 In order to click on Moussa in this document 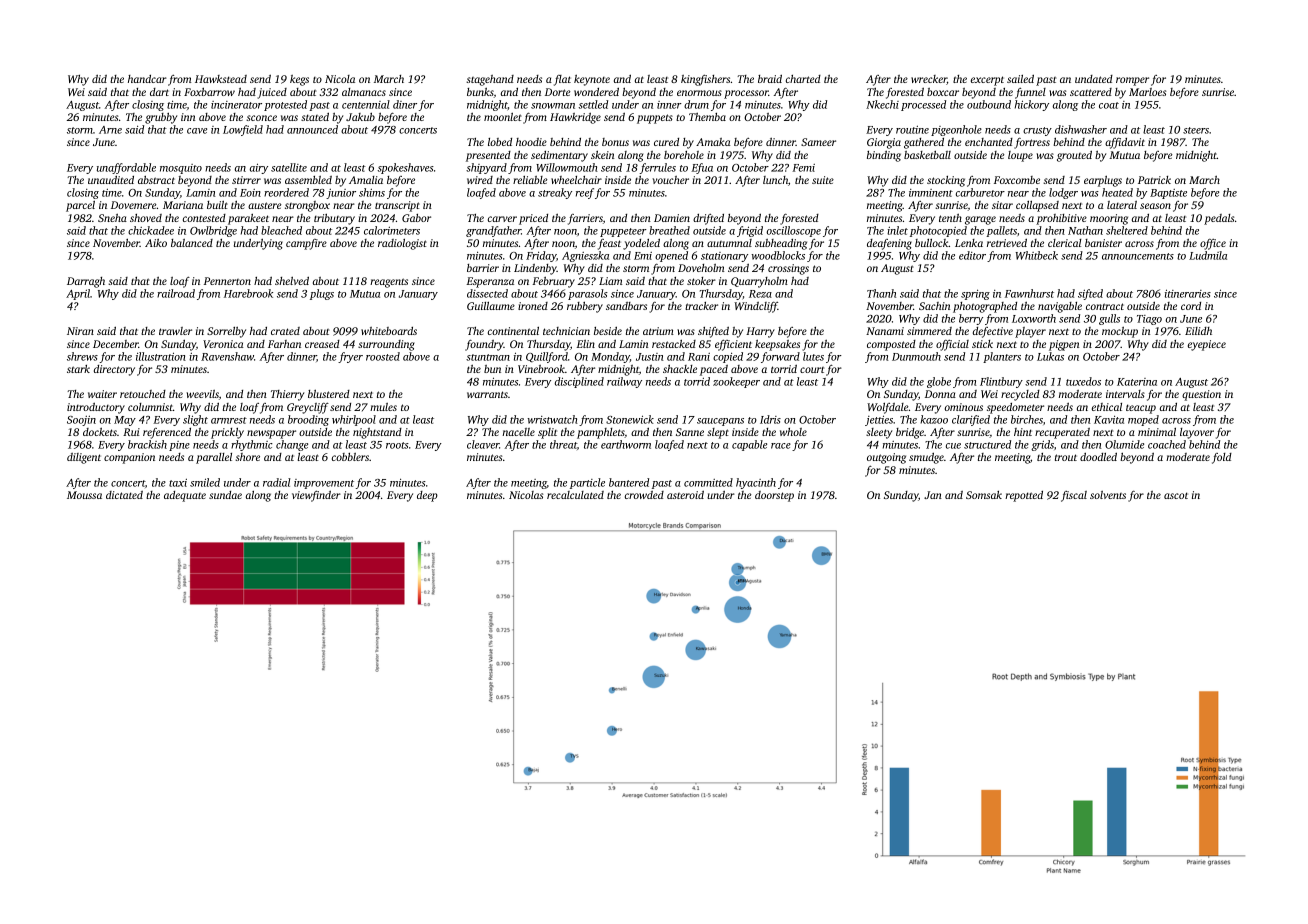, I will do `click(84, 495)`.
